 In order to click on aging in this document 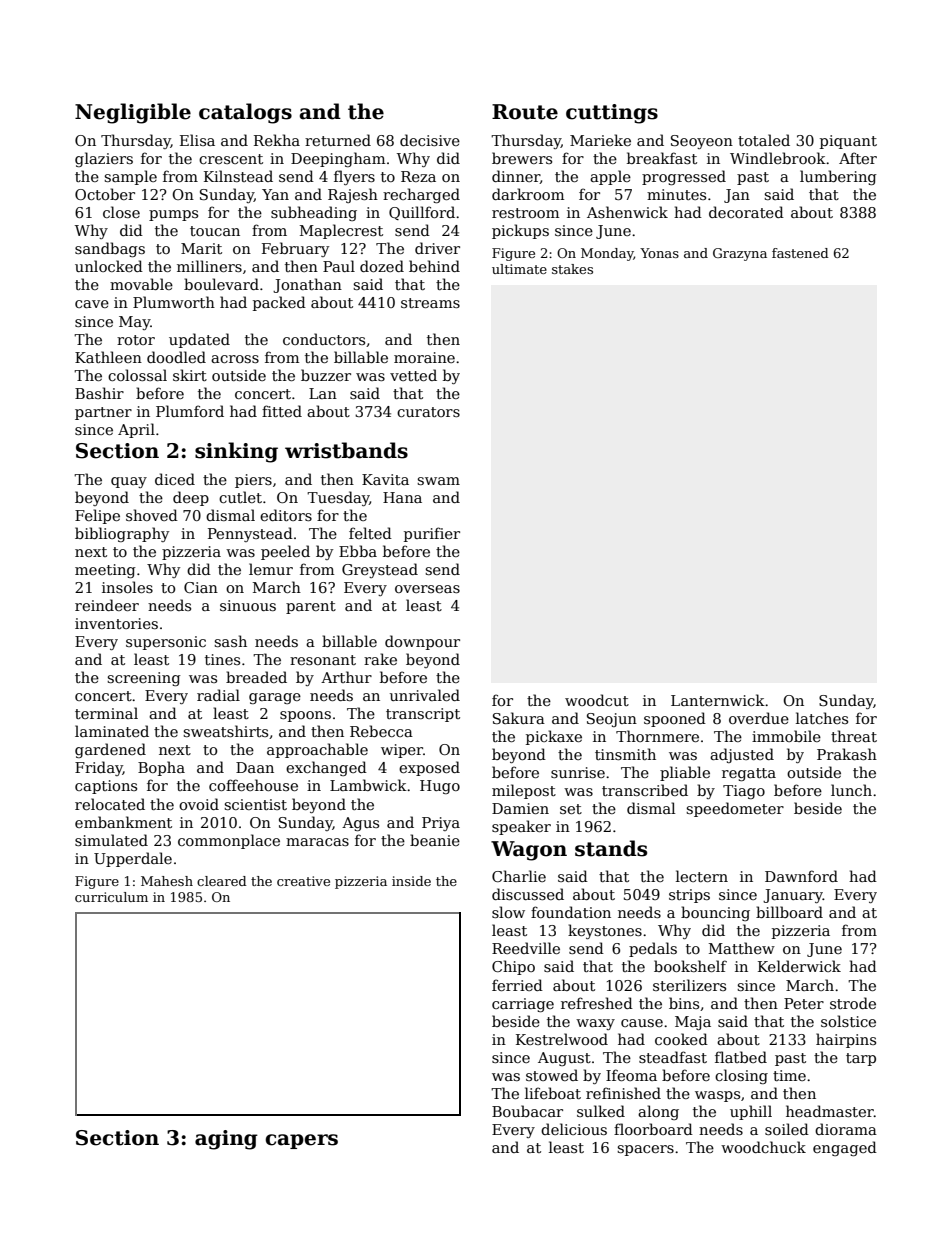, I will do `click(226, 1140)`.
